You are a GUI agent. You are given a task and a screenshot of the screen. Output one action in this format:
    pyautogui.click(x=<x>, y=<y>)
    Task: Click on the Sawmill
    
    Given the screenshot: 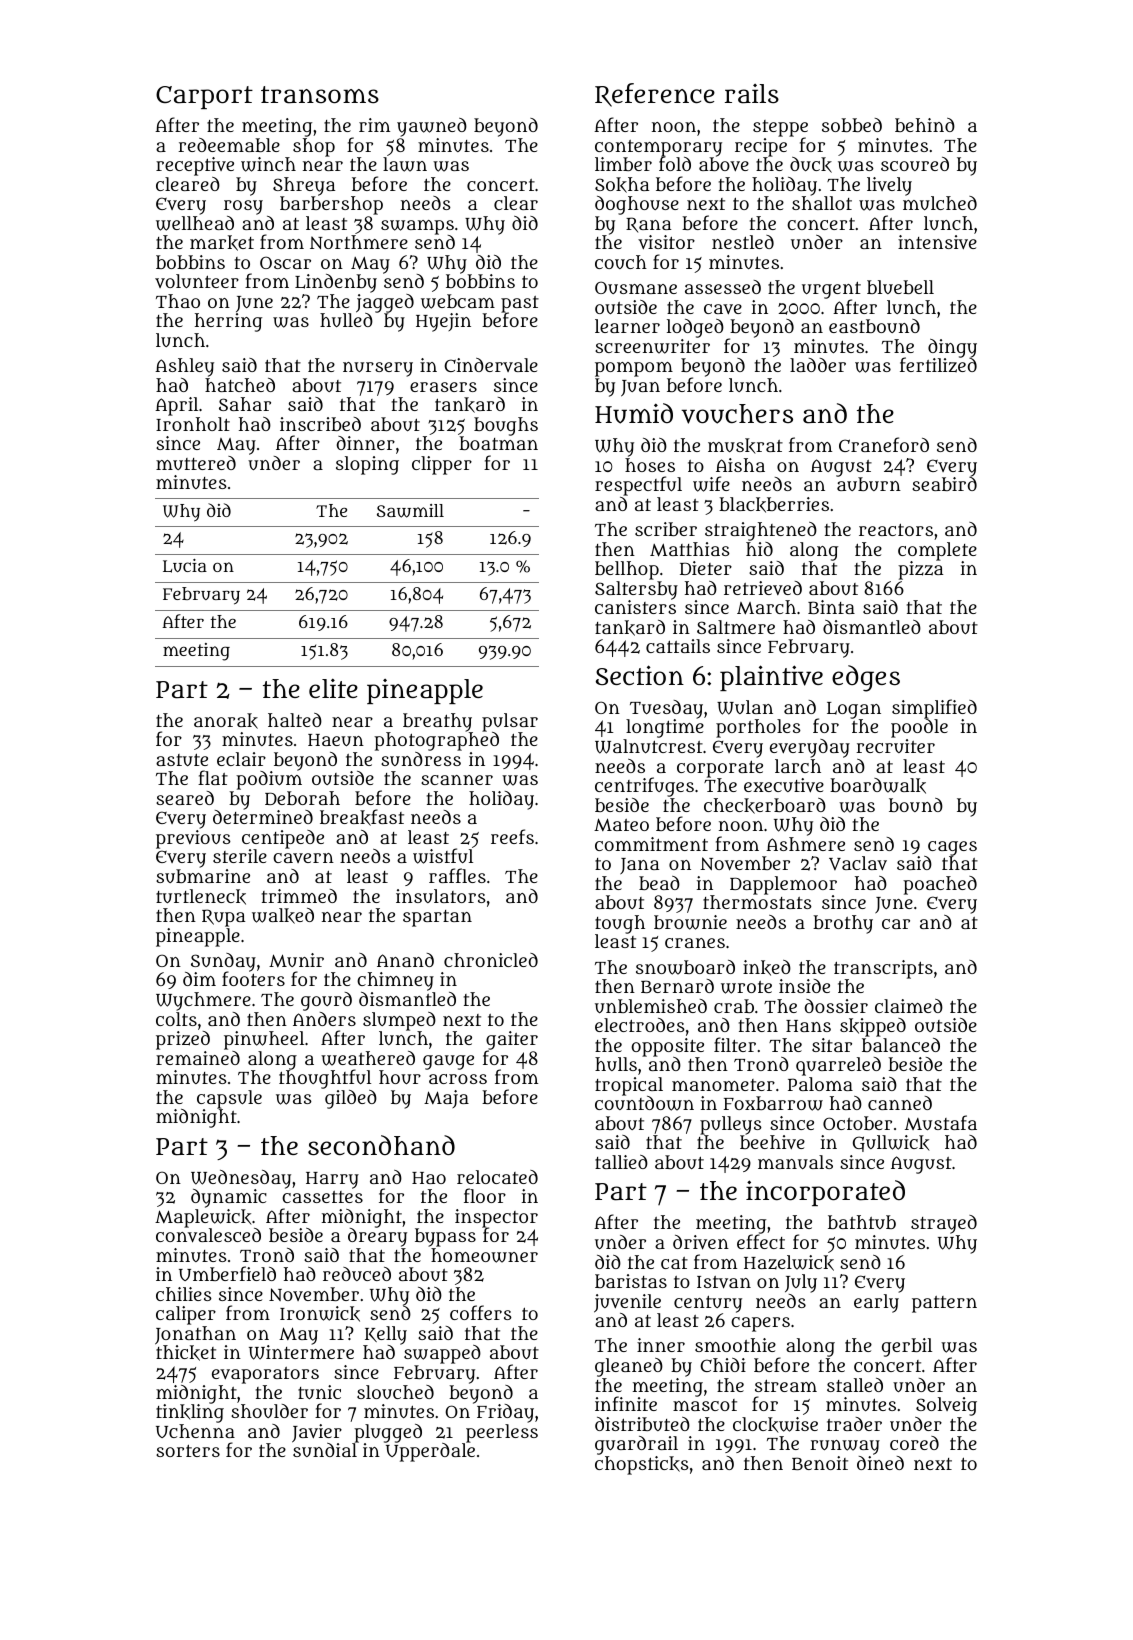 What is the action you would take?
    pyautogui.click(x=410, y=511)
